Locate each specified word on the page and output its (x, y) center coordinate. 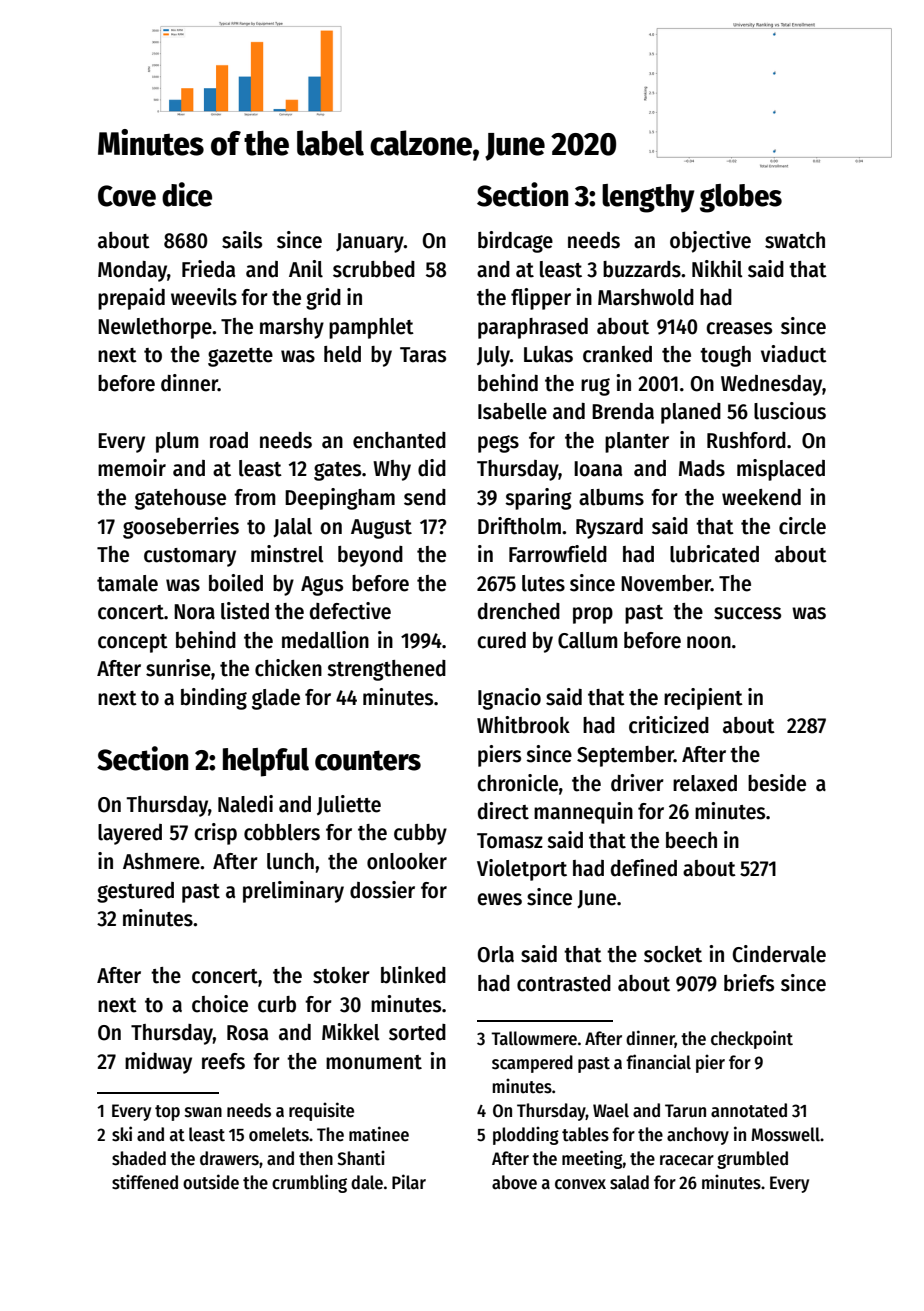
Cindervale (779, 954)
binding (214, 699)
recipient (703, 699)
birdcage (515, 242)
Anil (306, 269)
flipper (541, 299)
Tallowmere (534, 1038)
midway (158, 1063)
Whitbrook (523, 725)
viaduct (794, 354)
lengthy (648, 198)
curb (277, 1004)
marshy (292, 328)
